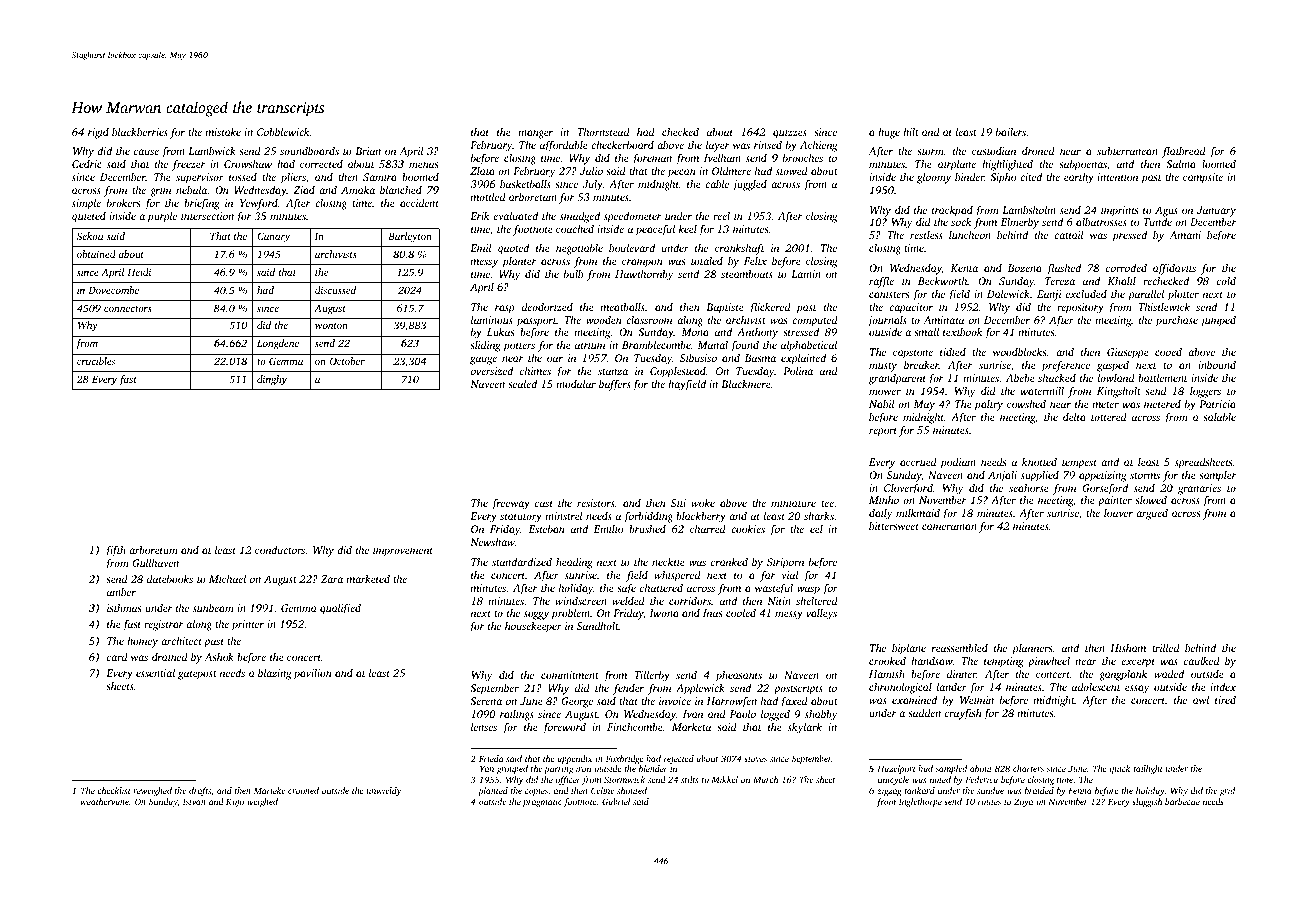 The width and height of the screenshot is (1308, 924). What do you see at coordinates (283, 131) in the screenshot?
I see `Cobblewick` at bounding box center [283, 131].
